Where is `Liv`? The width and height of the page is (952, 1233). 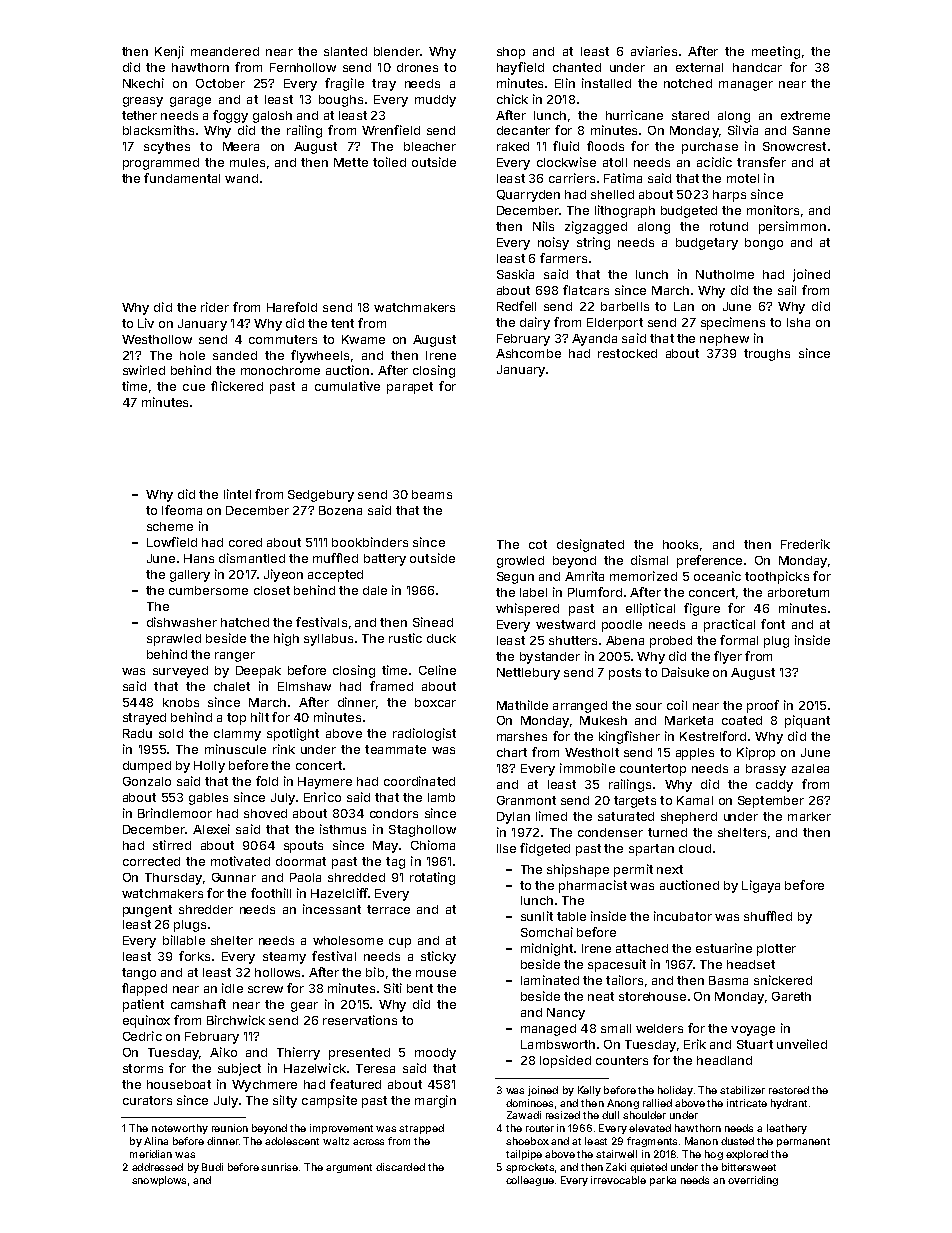
Liv is located at coordinates (146, 323).
